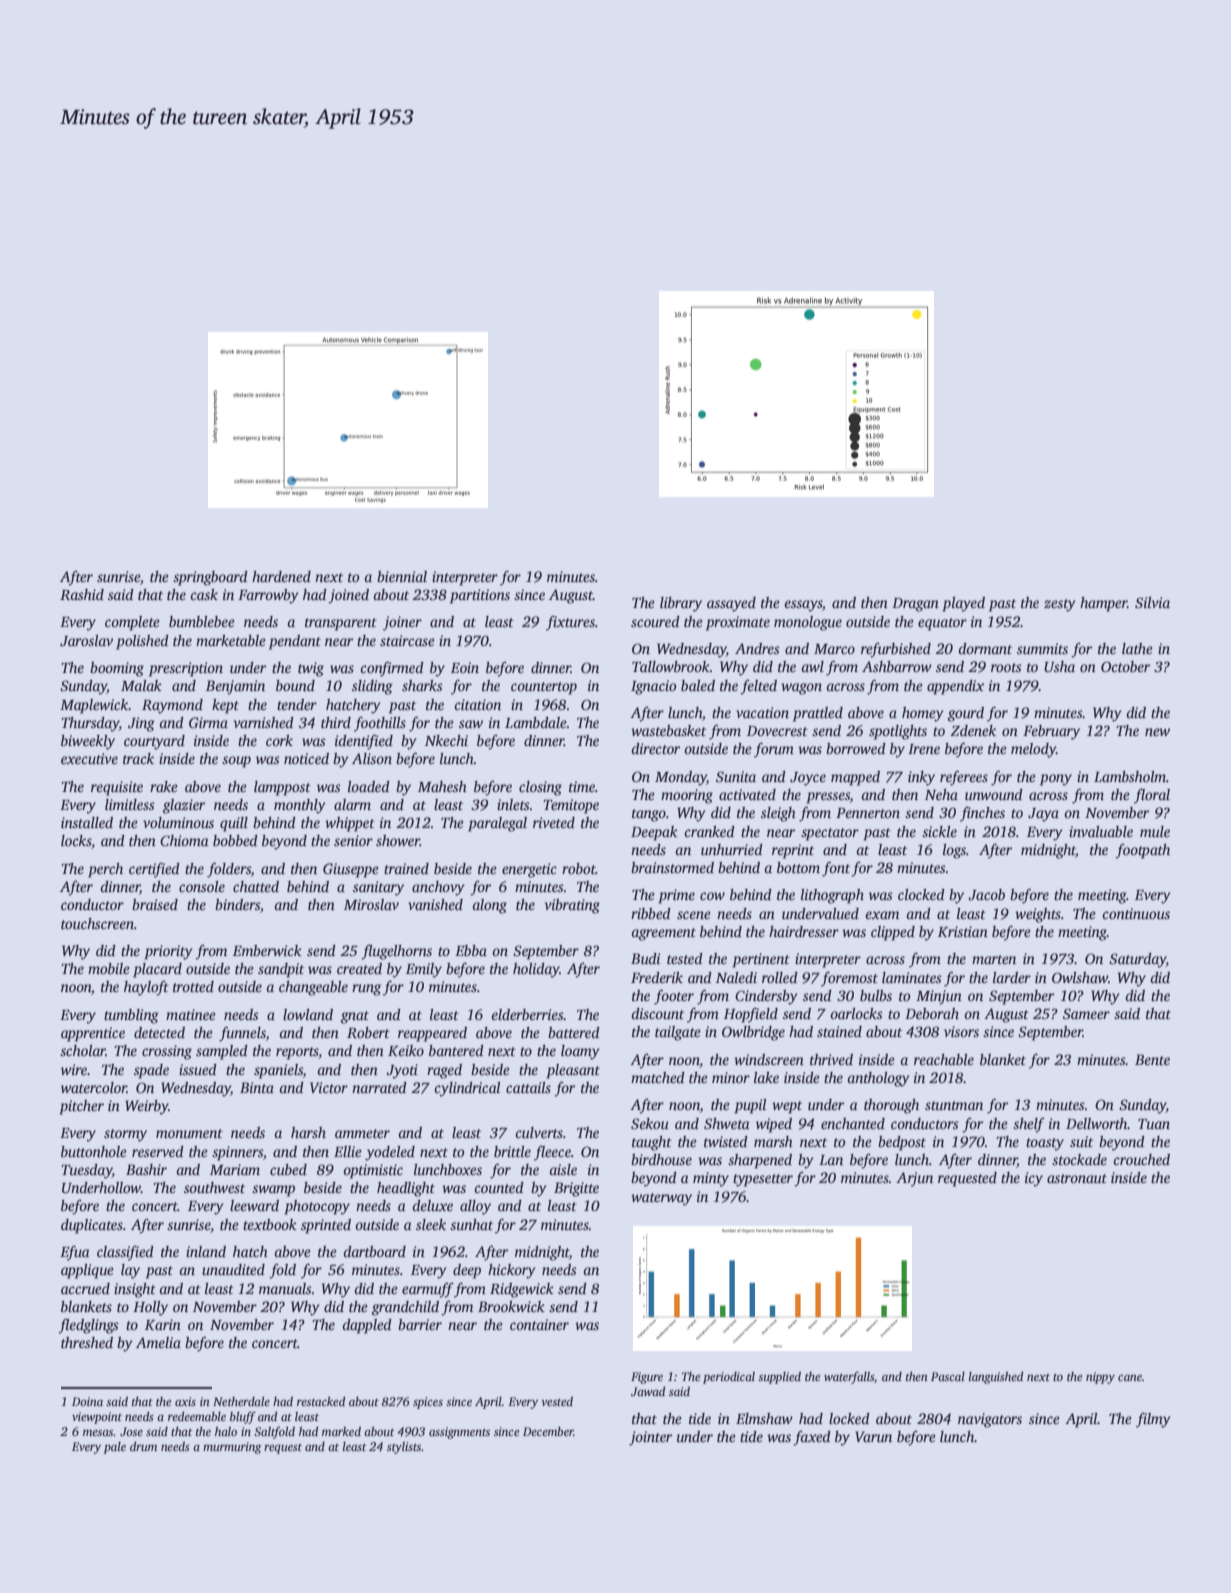  I want to click on icy, so click(1034, 1179).
